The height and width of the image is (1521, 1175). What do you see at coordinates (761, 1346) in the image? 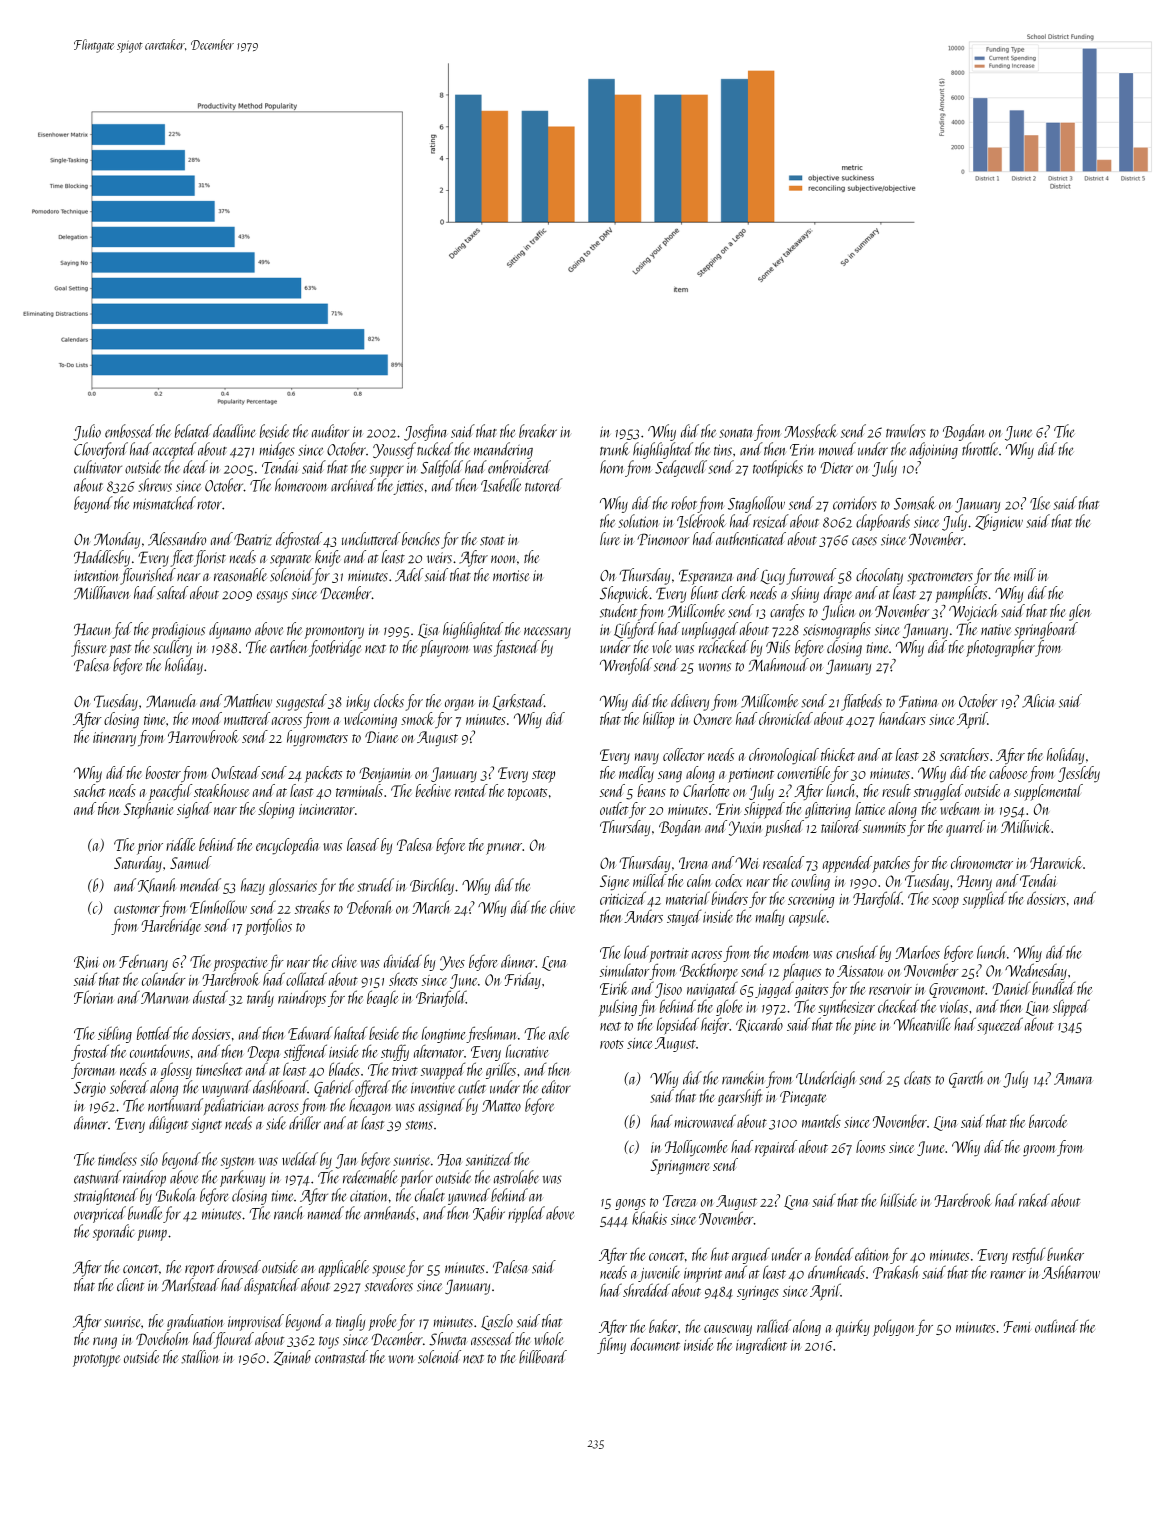
I see `ingredient` at bounding box center [761, 1346].
